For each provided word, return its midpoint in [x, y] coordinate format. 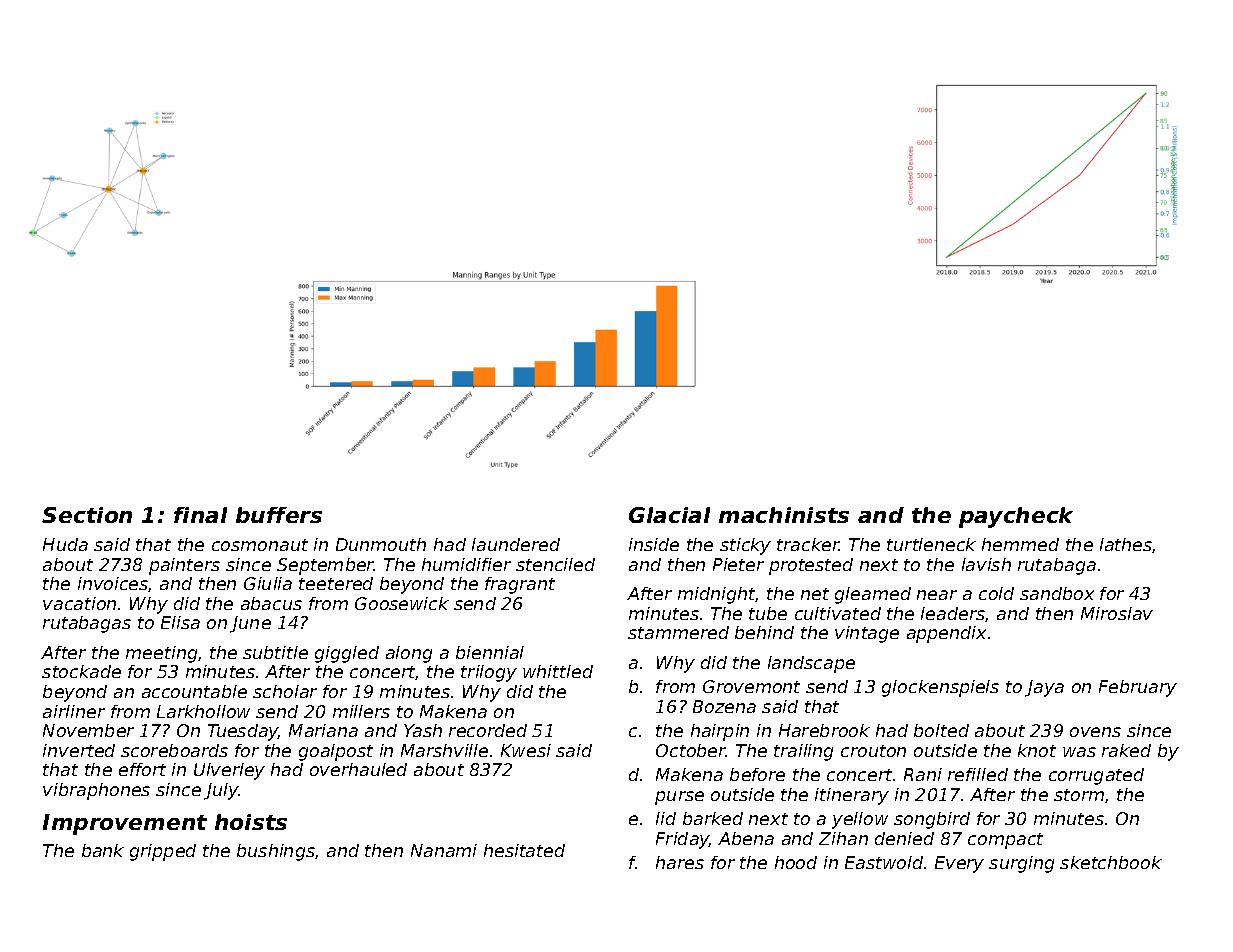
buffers [279, 515]
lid [666, 818]
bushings [276, 852]
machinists [784, 515]
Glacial [669, 515]
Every [959, 864]
